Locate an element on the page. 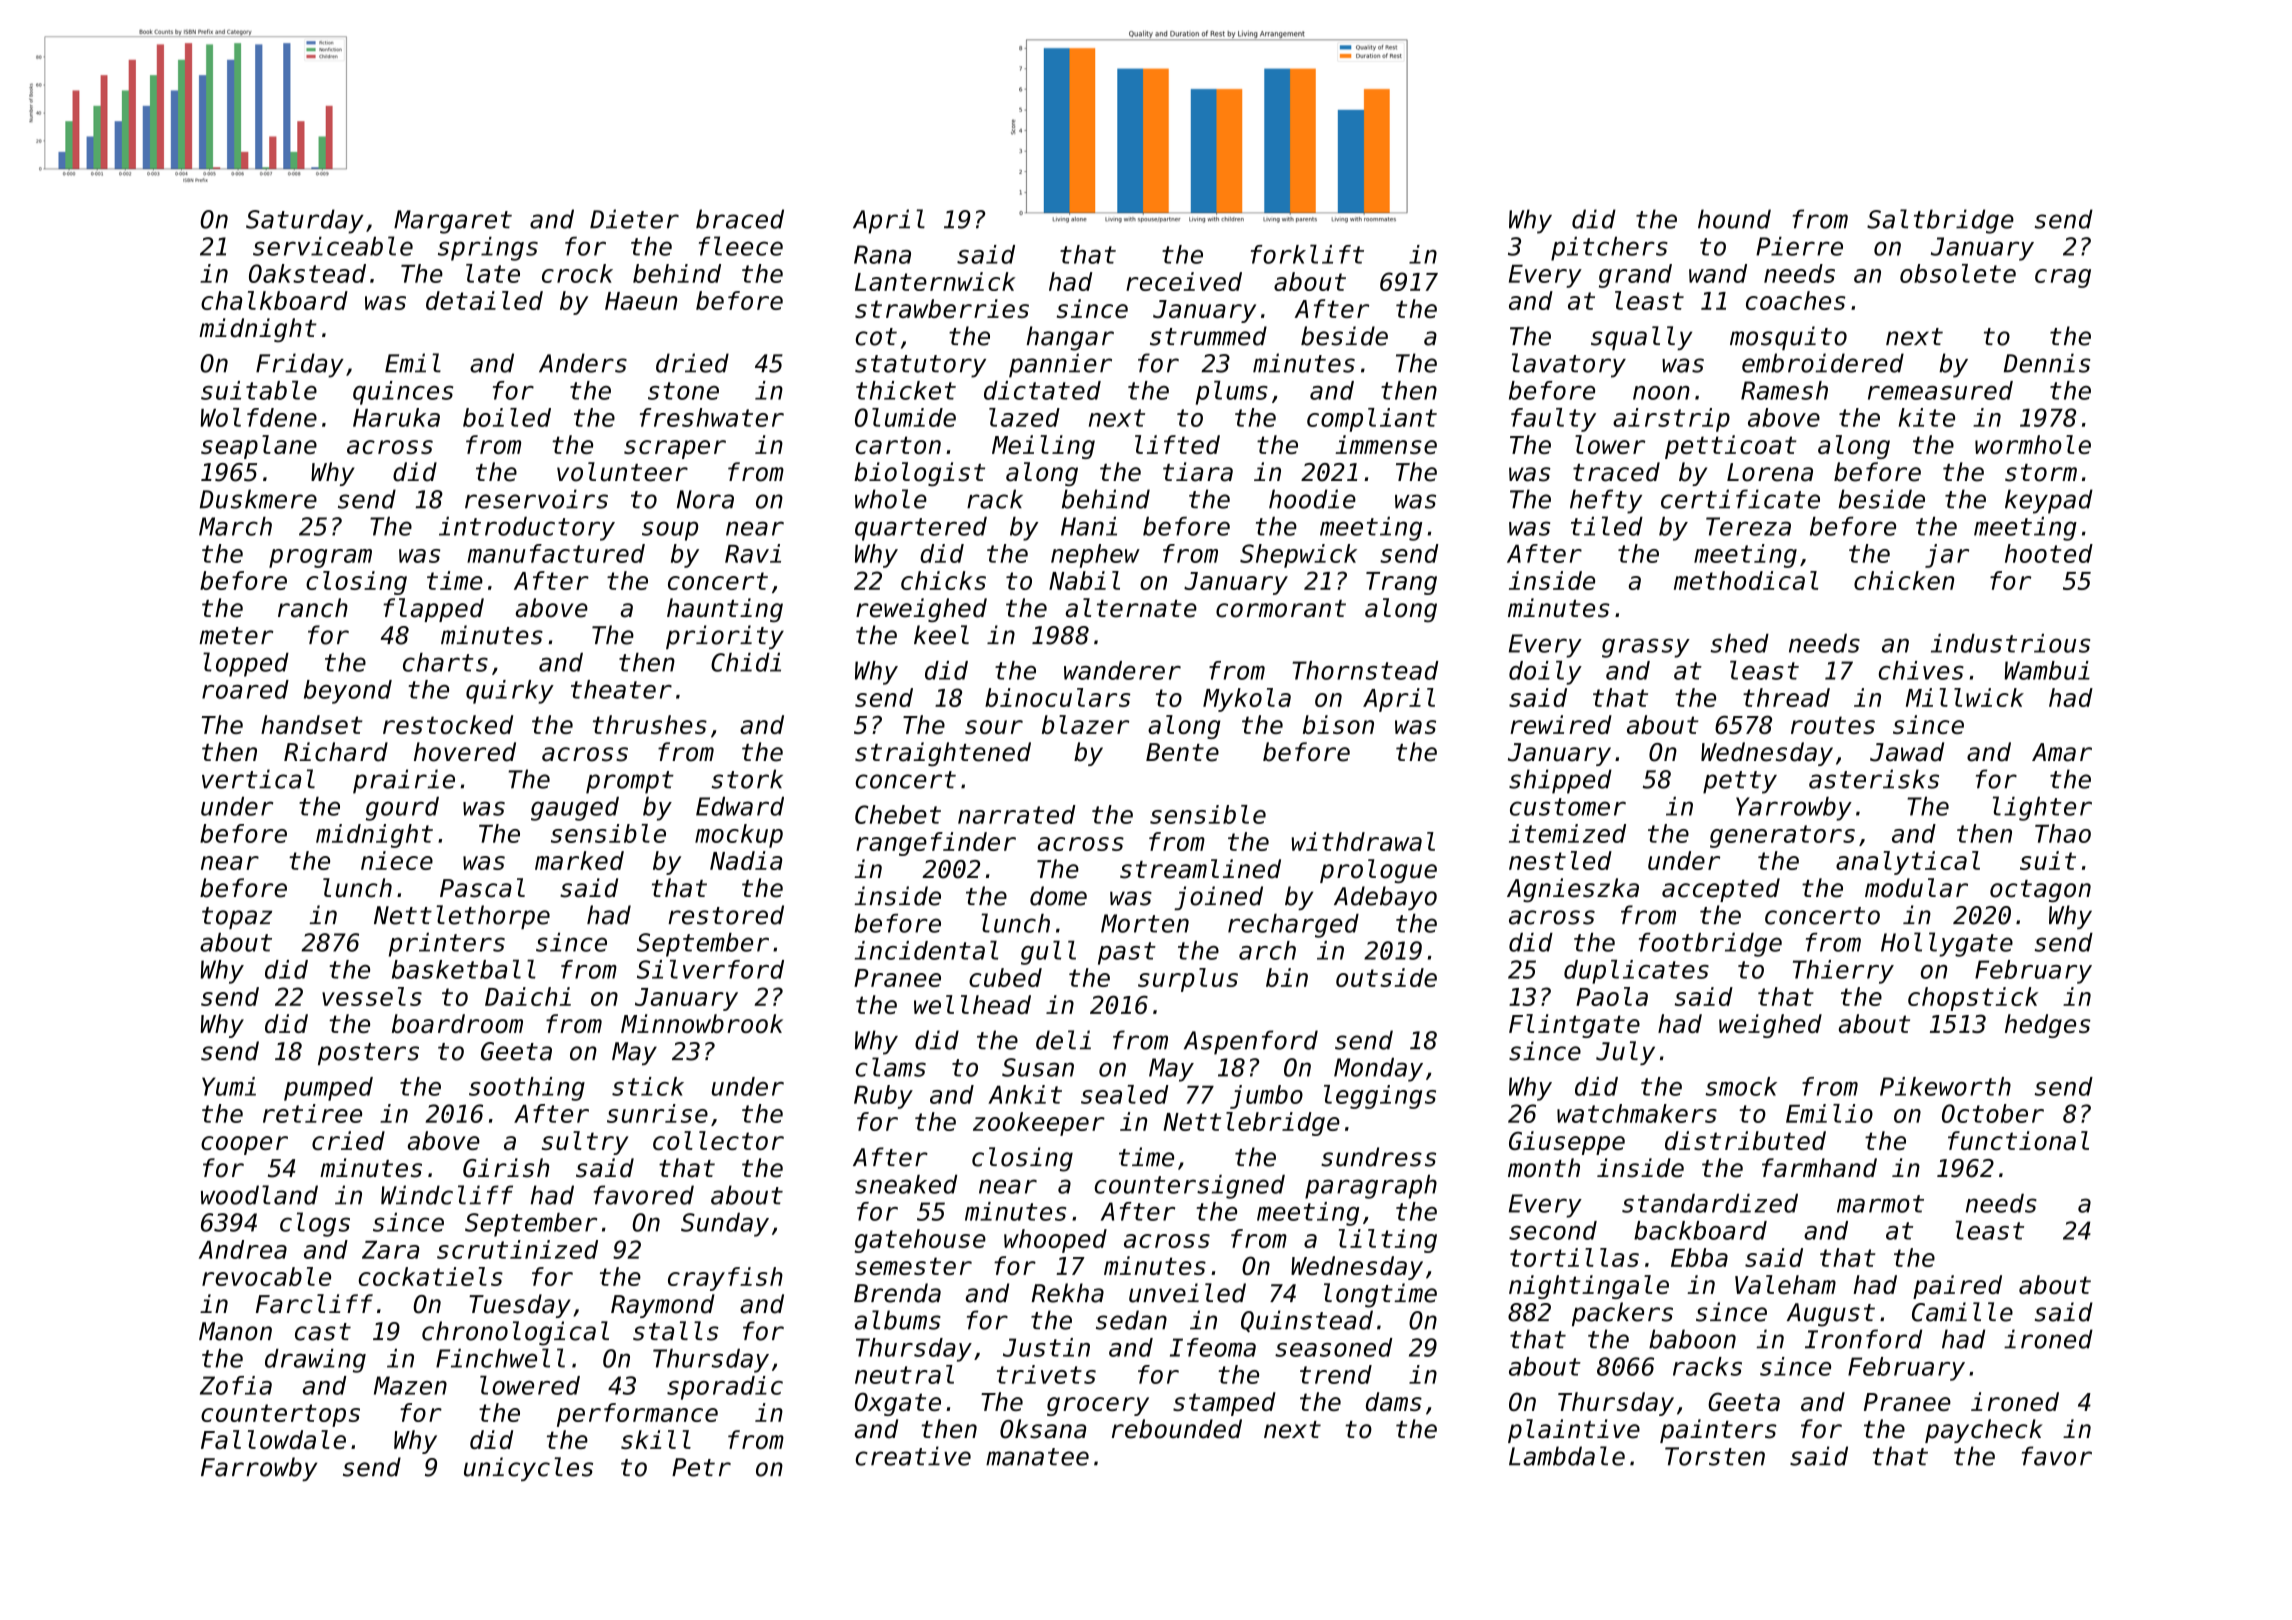 This document has height=1620, width=2292. straightened is located at coordinates (943, 754).
